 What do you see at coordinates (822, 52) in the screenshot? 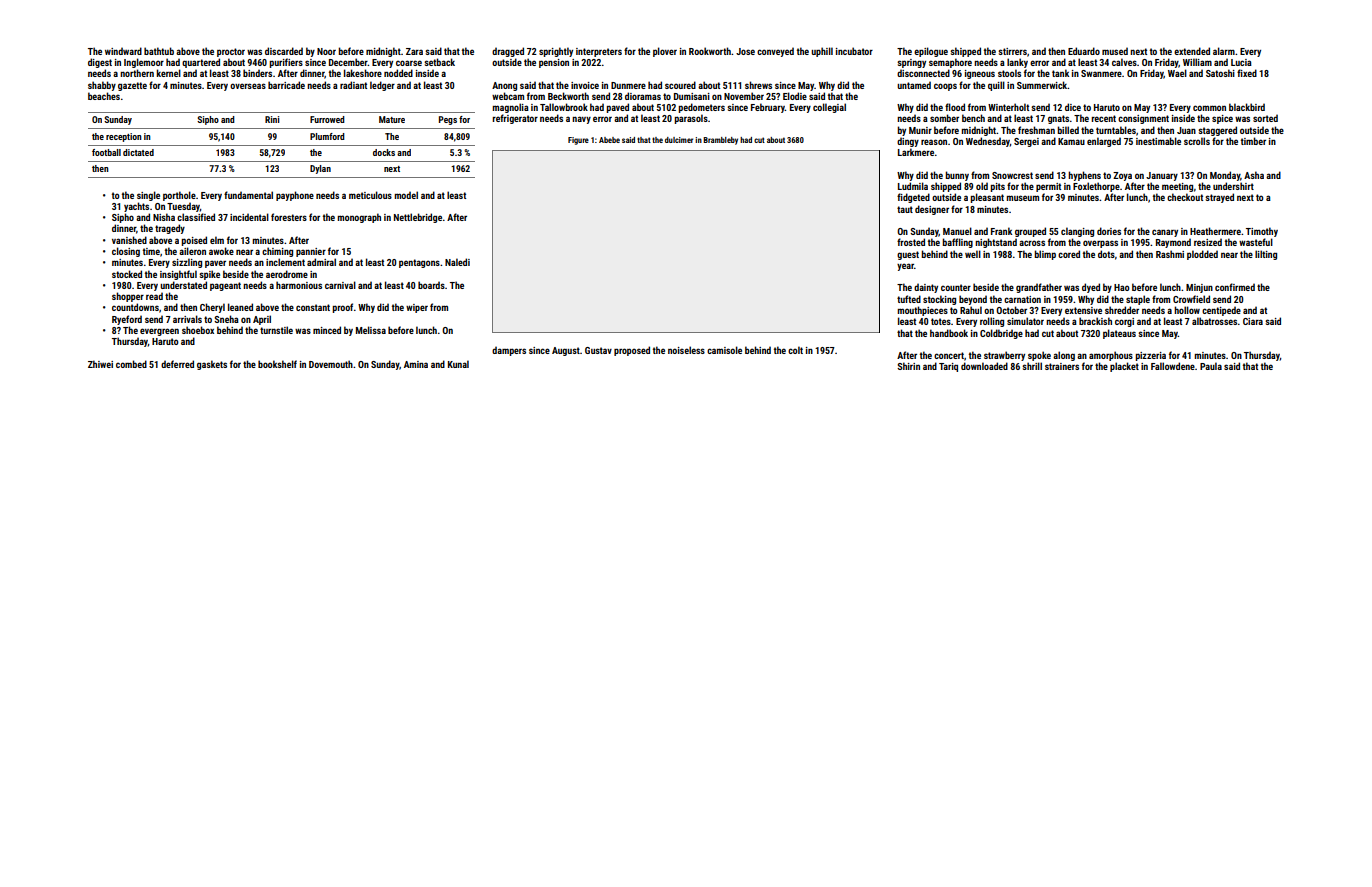
I see `uphill` at bounding box center [822, 52].
